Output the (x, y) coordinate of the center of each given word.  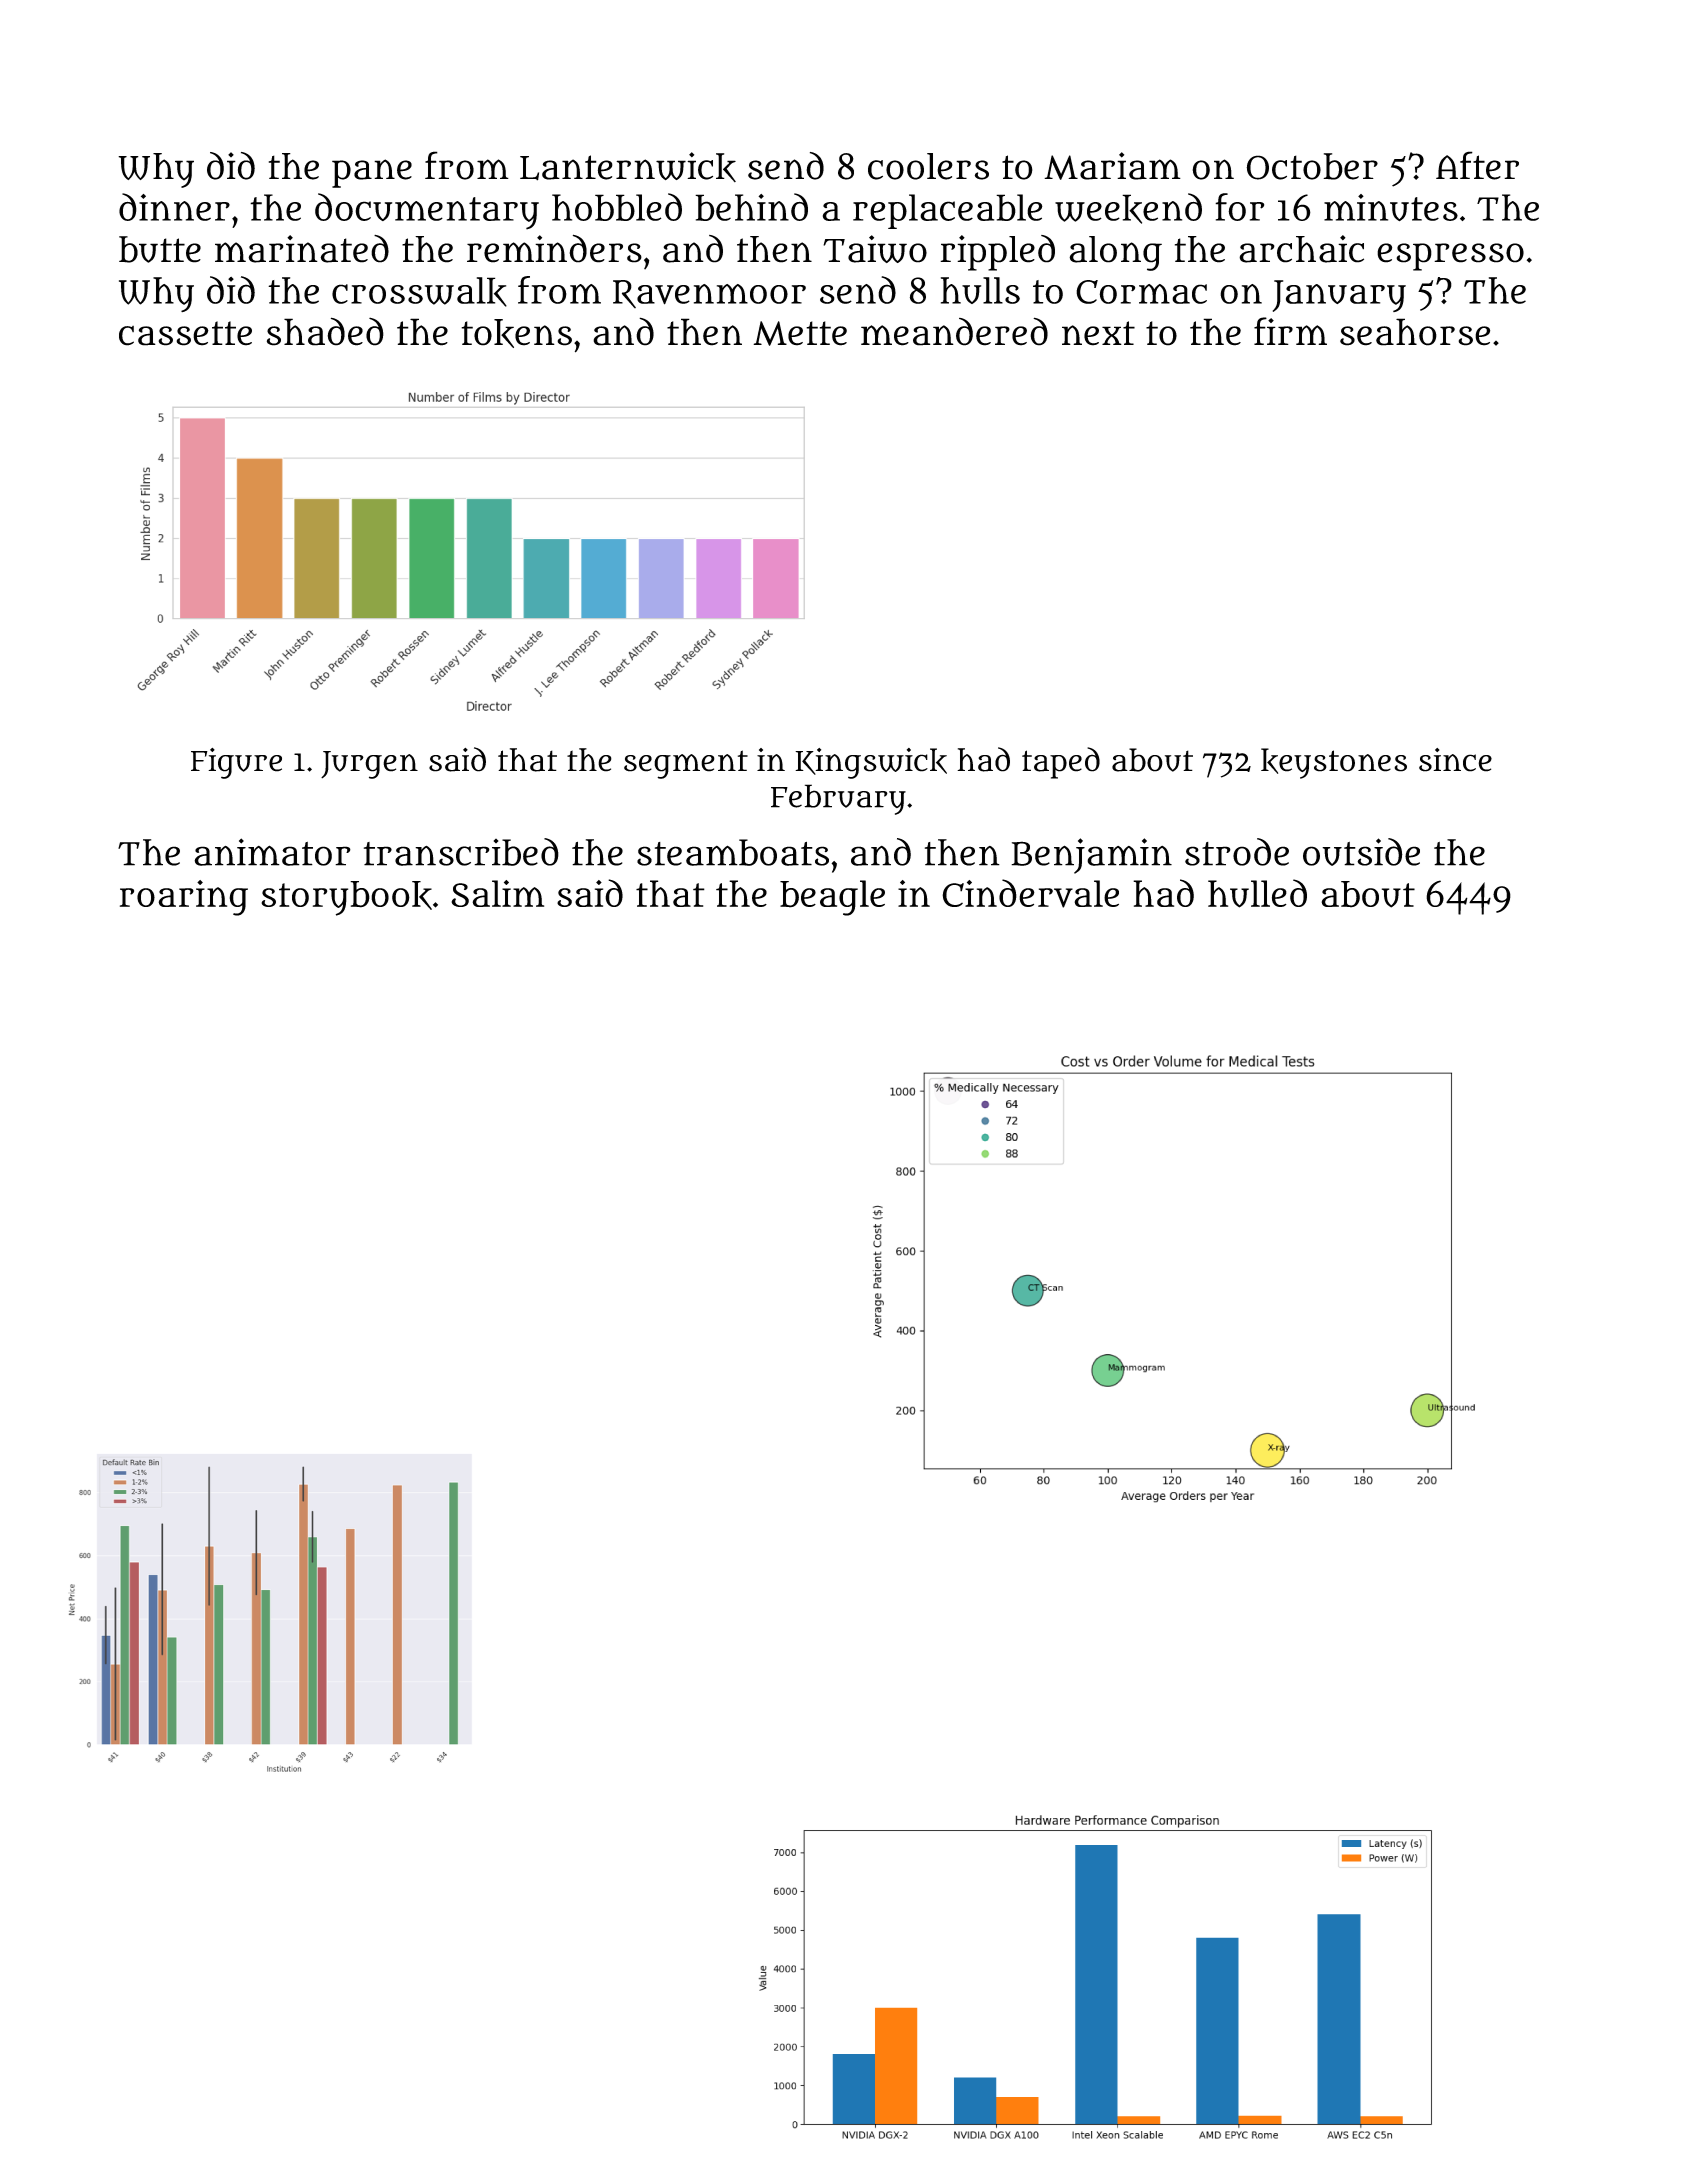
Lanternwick (628, 167)
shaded (325, 331)
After (1477, 165)
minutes (1391, 207)
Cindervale (1030, 893)
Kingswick (871, 763)
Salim (497, 893)
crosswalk (419, 292)
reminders (554, 248)
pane (372, 173)
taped (1061, 763)
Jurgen (369, 765)
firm (1290, 331)
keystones (1334, 763)
